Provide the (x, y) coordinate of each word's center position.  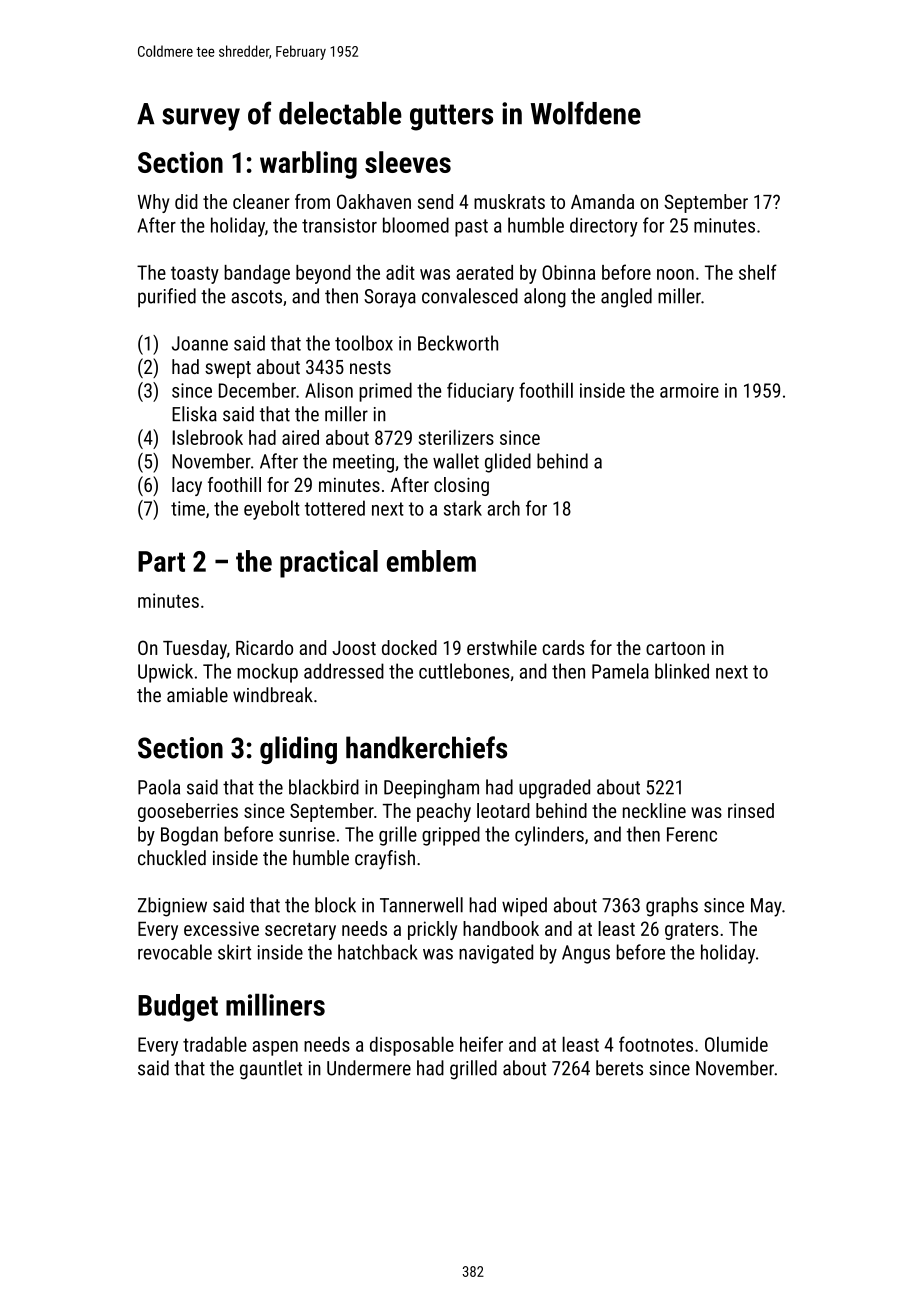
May (766, 907)
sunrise (307, 834)
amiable (197, 695)
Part (161, 561)
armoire (689, 390)
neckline (654, 810)
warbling (308, 165)
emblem (431, 561)
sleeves (408, 162)
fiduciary (480, 392)
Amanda (602, 201)
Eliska (194, 414)
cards (563, 647)
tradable (215, 1044)
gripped (451, 836)
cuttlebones (464, 671)
